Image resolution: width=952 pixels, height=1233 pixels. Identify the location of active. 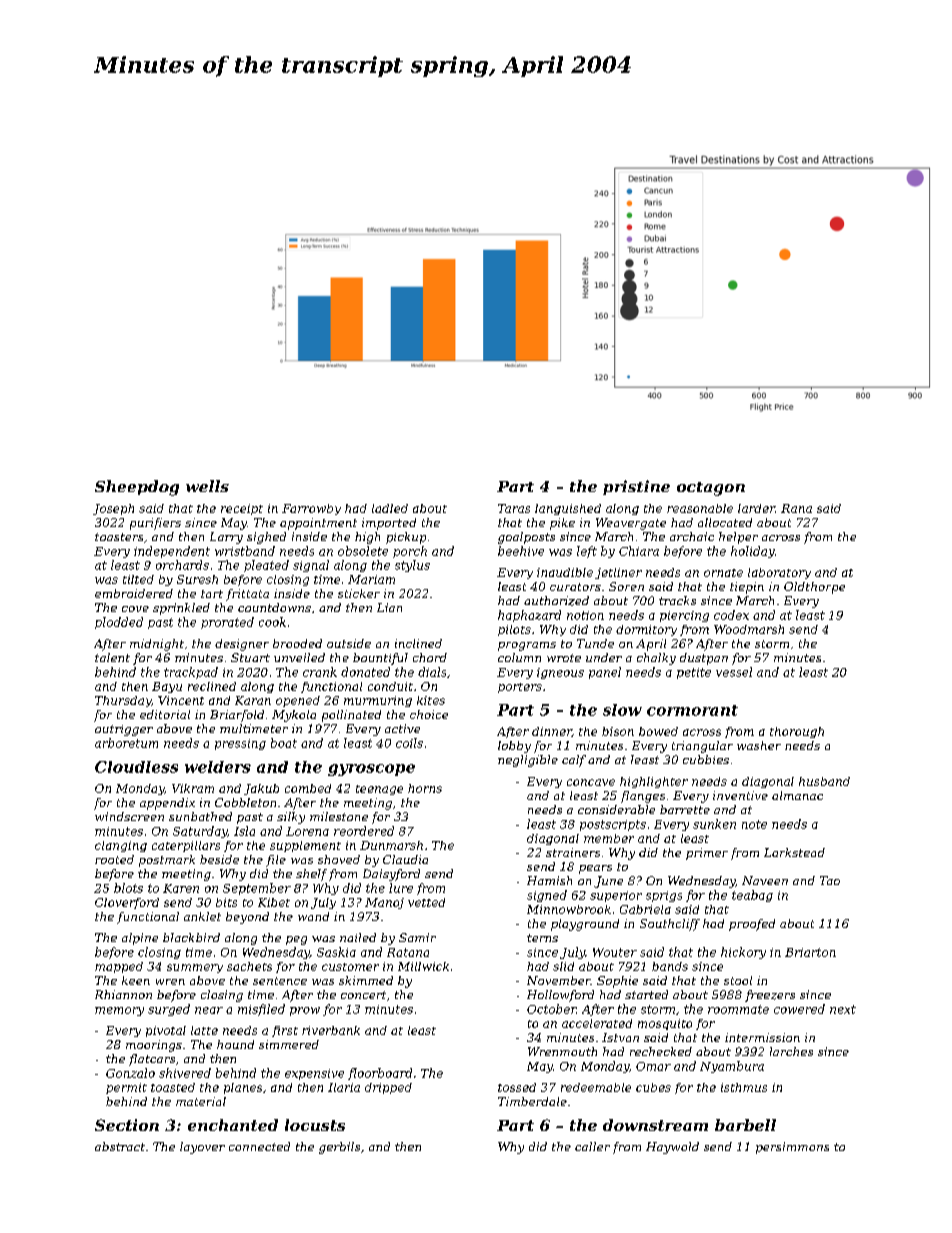
(402, 728).
